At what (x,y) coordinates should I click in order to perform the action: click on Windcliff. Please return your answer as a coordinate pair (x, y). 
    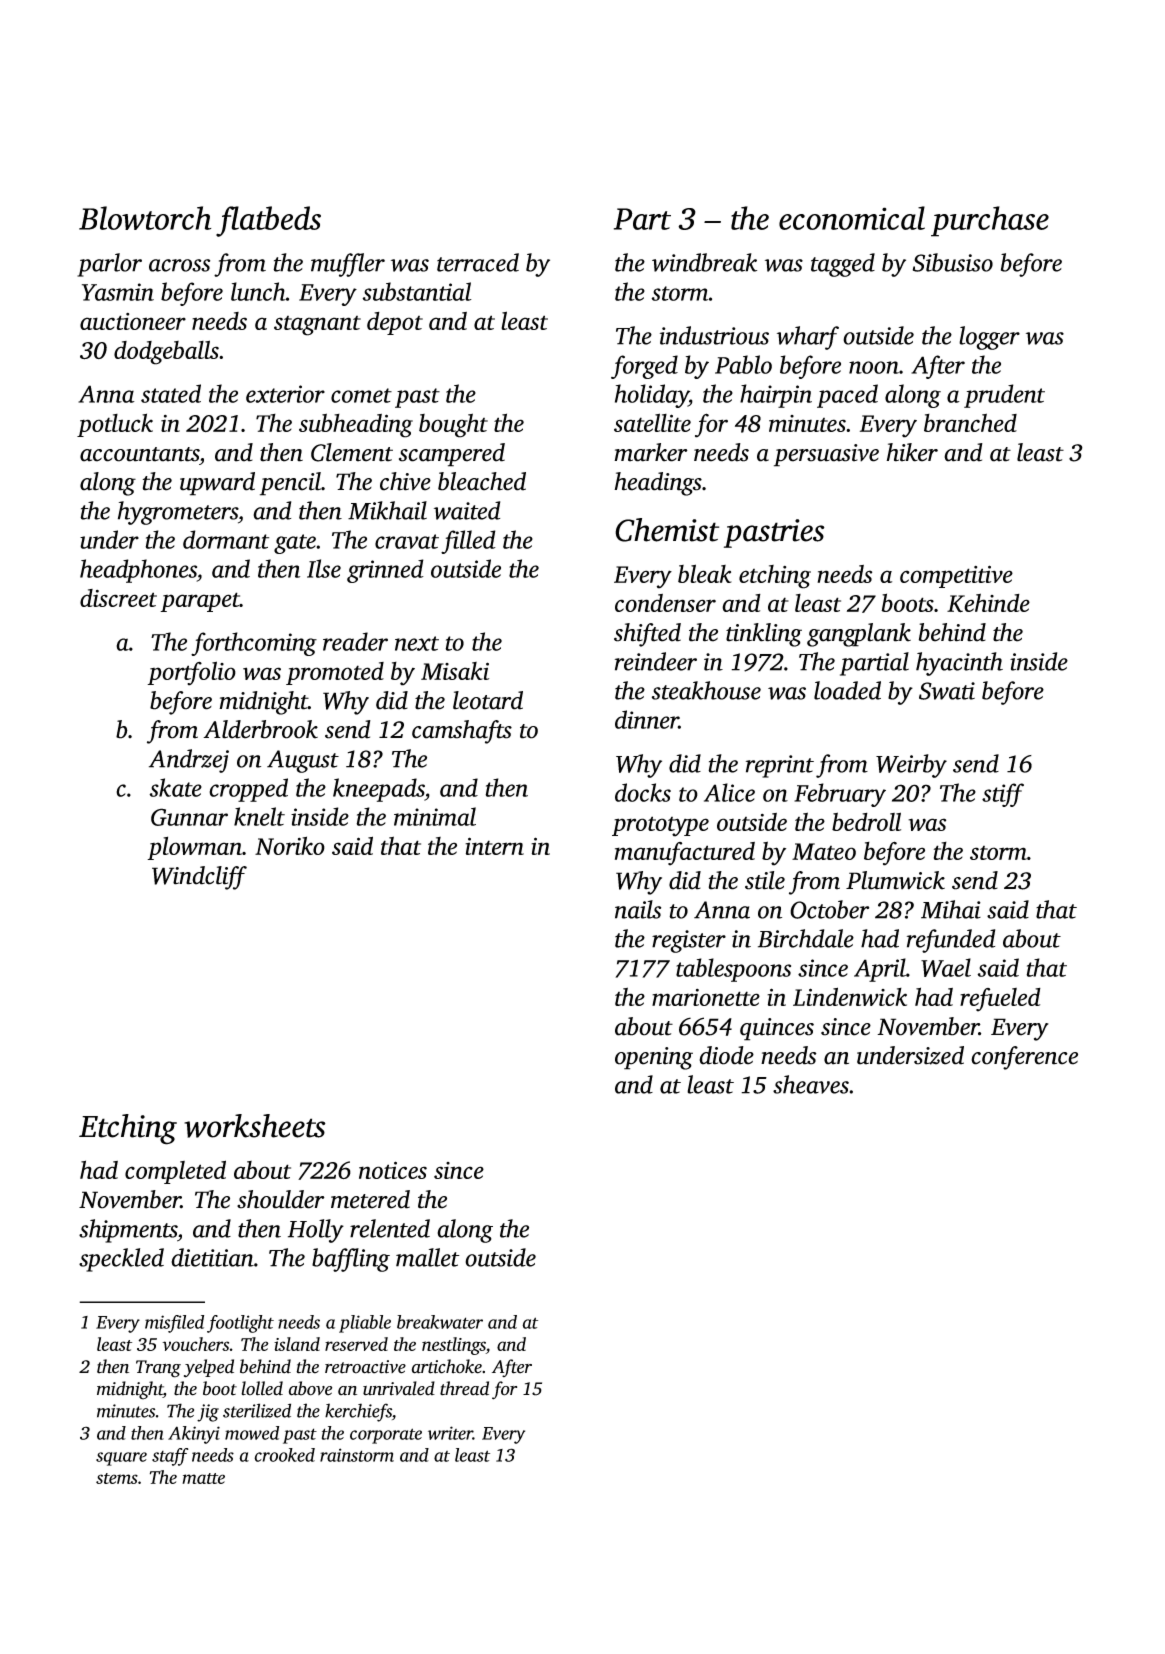
    Looking at the image, I should click on (199, 878).
